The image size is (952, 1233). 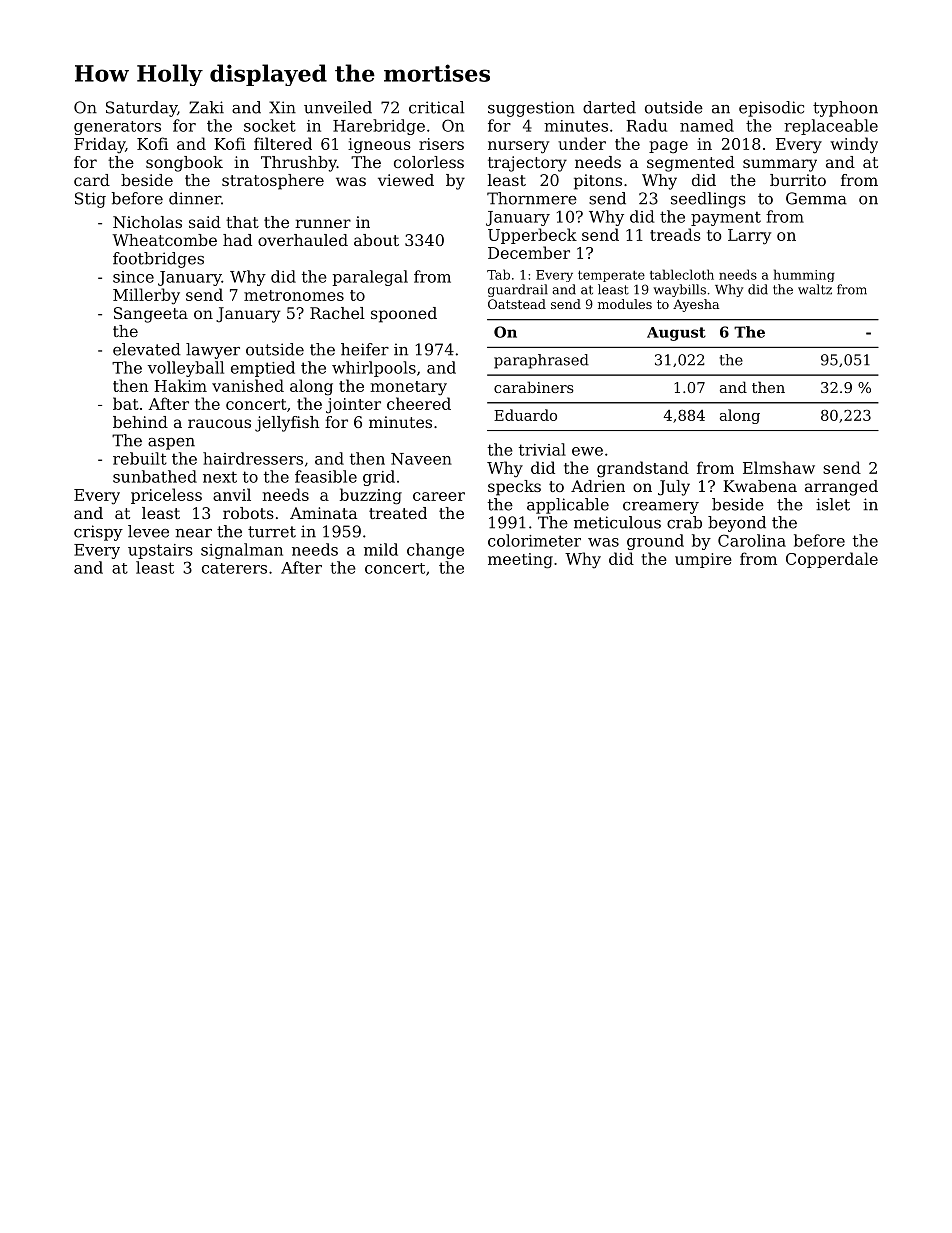 What do you see at coordinates (520, 561) in the page?
I see `meeting` at bounding box center [520, 561].
